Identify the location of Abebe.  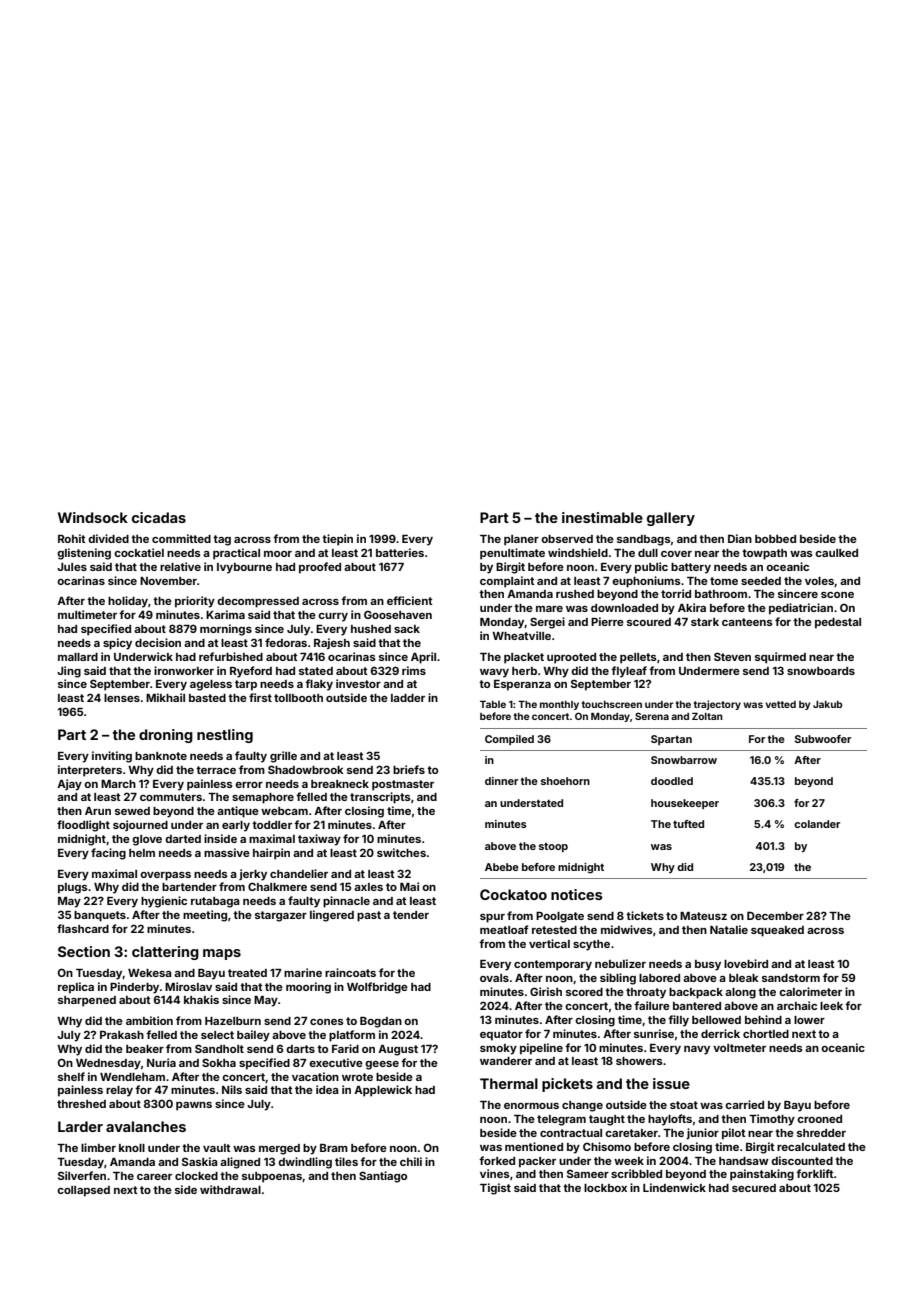
(502, 867).
